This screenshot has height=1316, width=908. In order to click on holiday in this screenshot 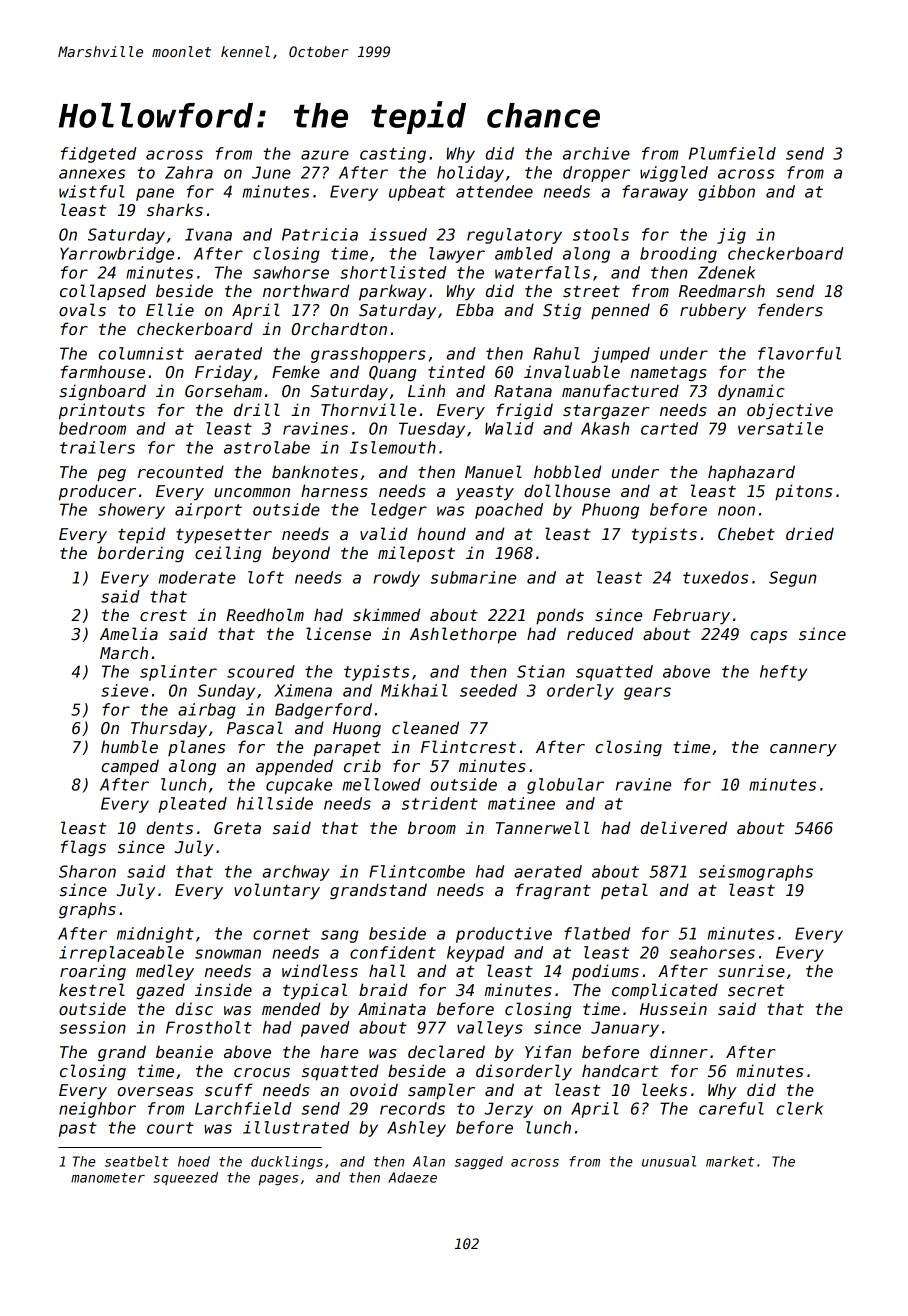, I will do `click(470, 174)`.
